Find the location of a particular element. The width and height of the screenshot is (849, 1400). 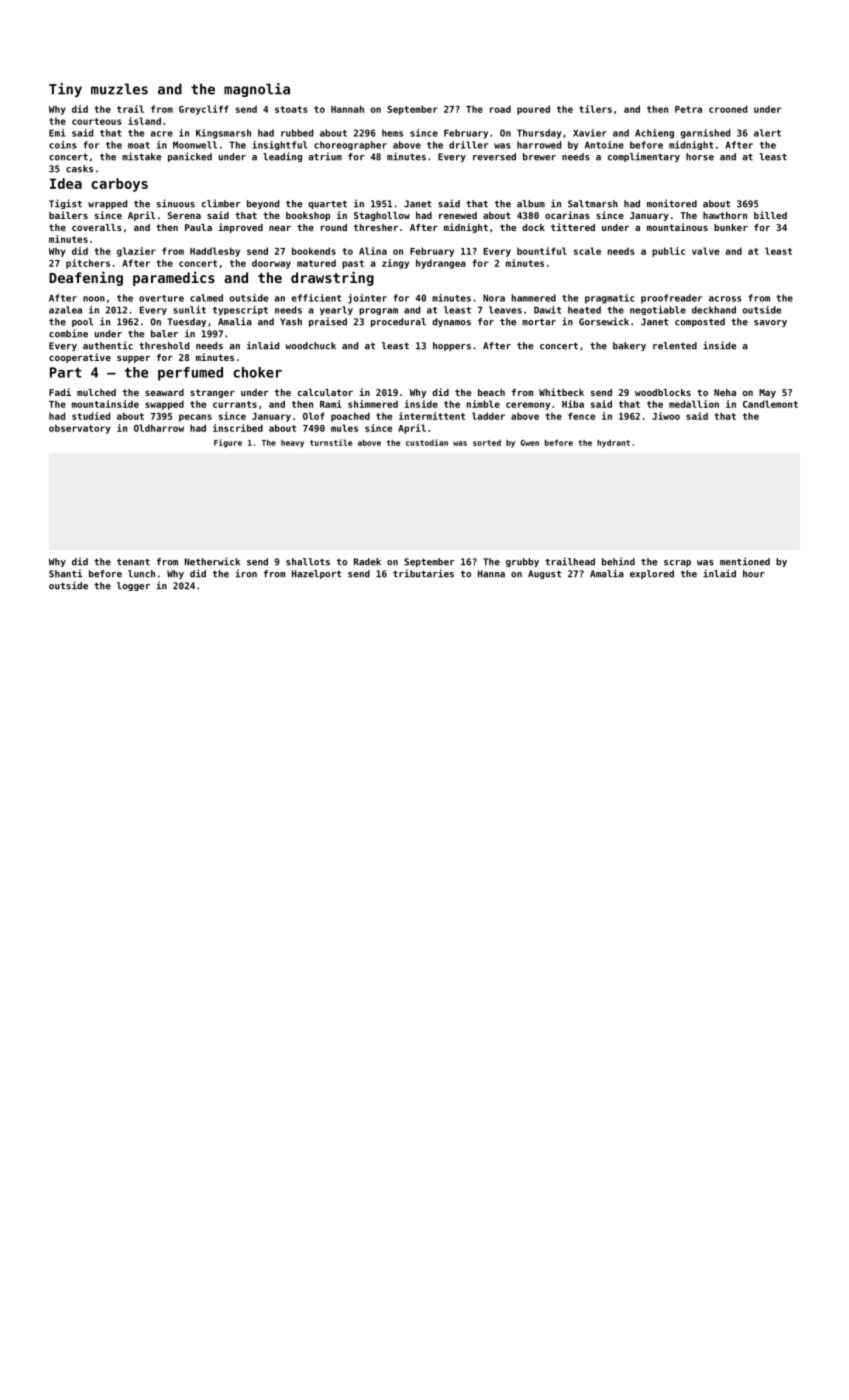

carboys is located at coordinates (119, 185).
